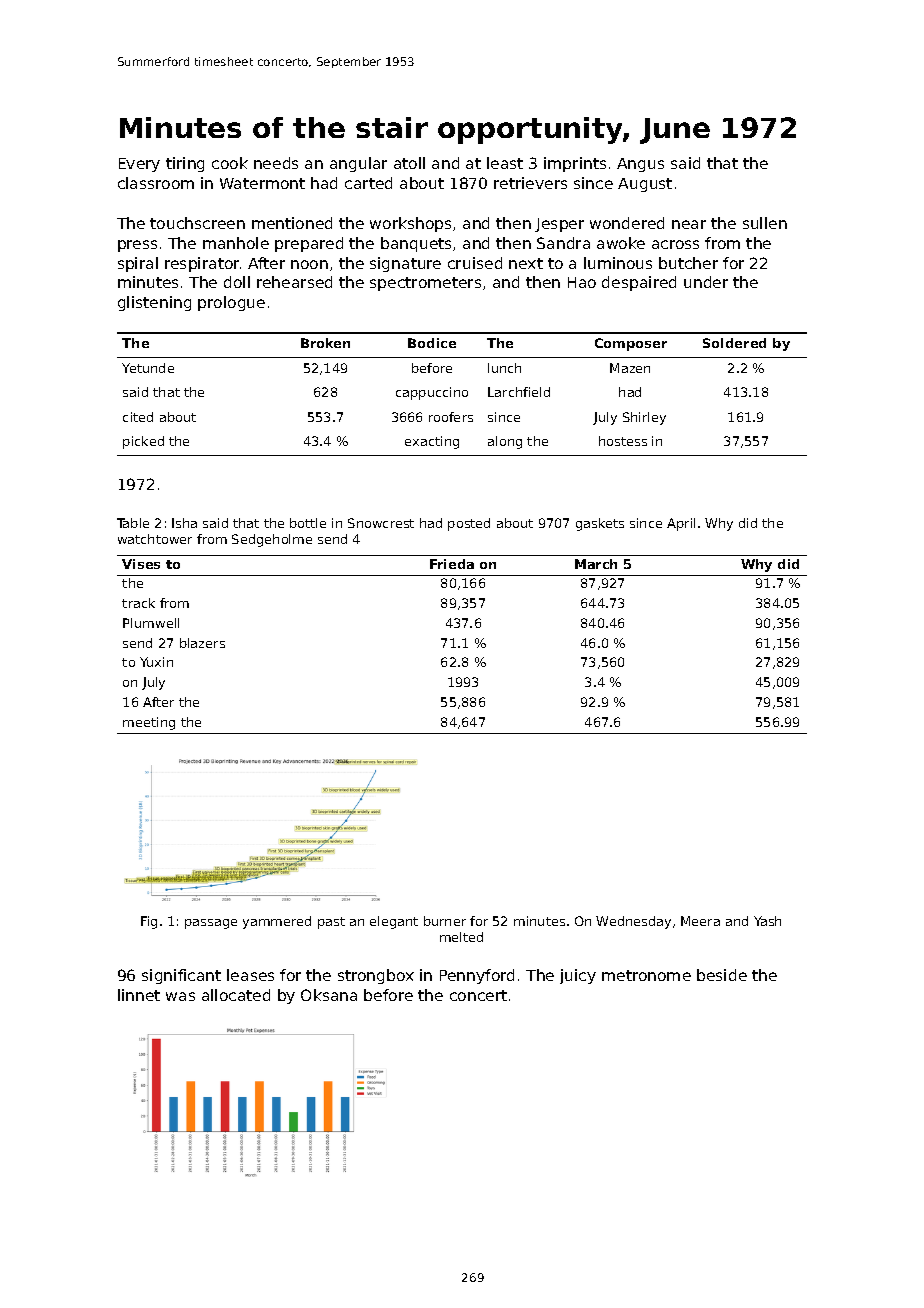 Image resolution: width=924 pixels, height=1308 pixels. Describe the element at coordinates (477, 976) in the screenshot. I see `Pennyford` at that location.
